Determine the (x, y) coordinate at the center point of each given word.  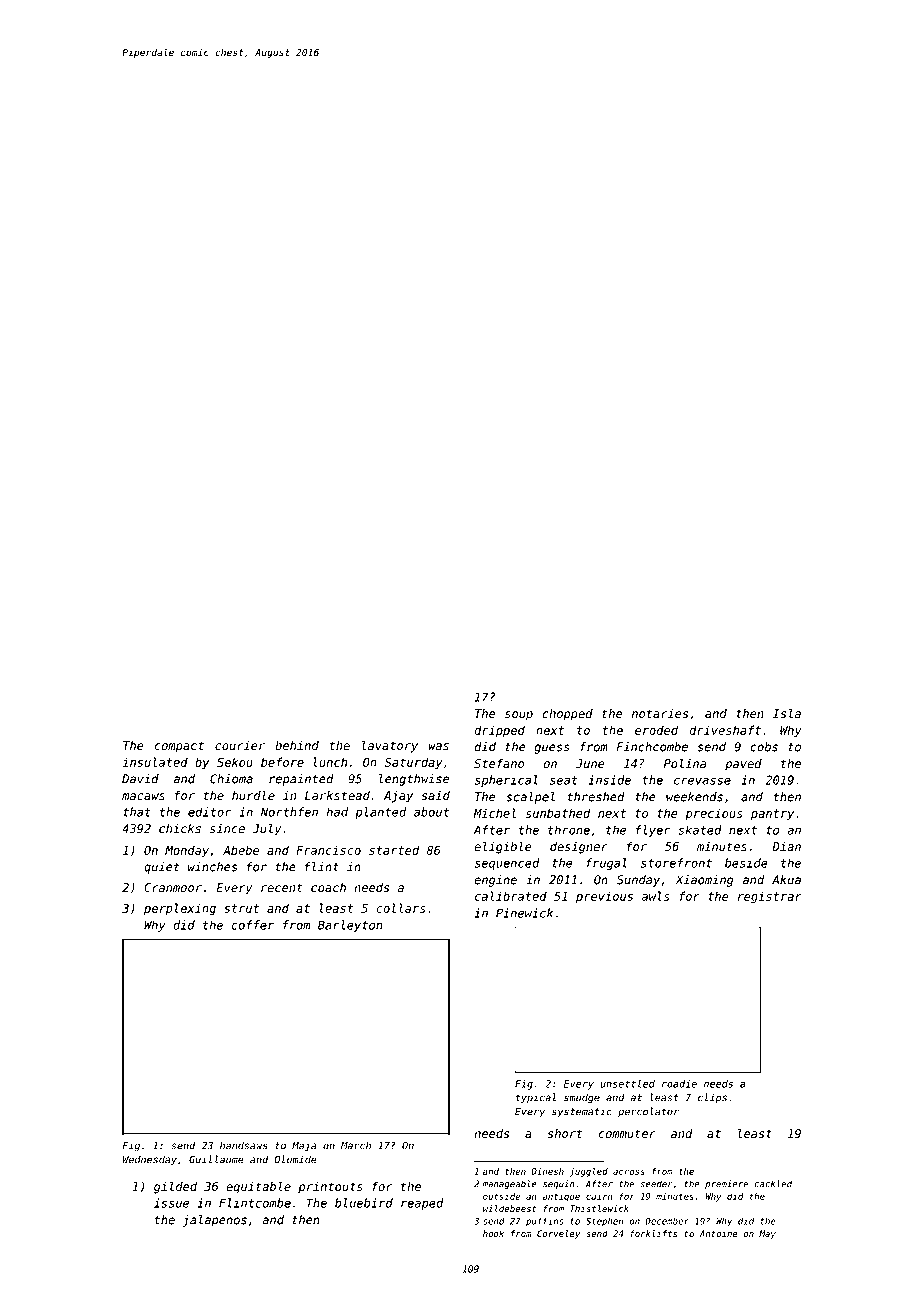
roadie (679, 1084)
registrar (770, 897)
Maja (304, 1146)
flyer (653, 831)
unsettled (627, 1083)
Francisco (328, 850)
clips (712, 1098)
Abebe (241, 850)
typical (536, 1098)
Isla (787, 713)
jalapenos (215, 1221)
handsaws (244, 1145)
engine (495, 881)
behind (297, 746)
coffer (253, 925)
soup (519, 716)
